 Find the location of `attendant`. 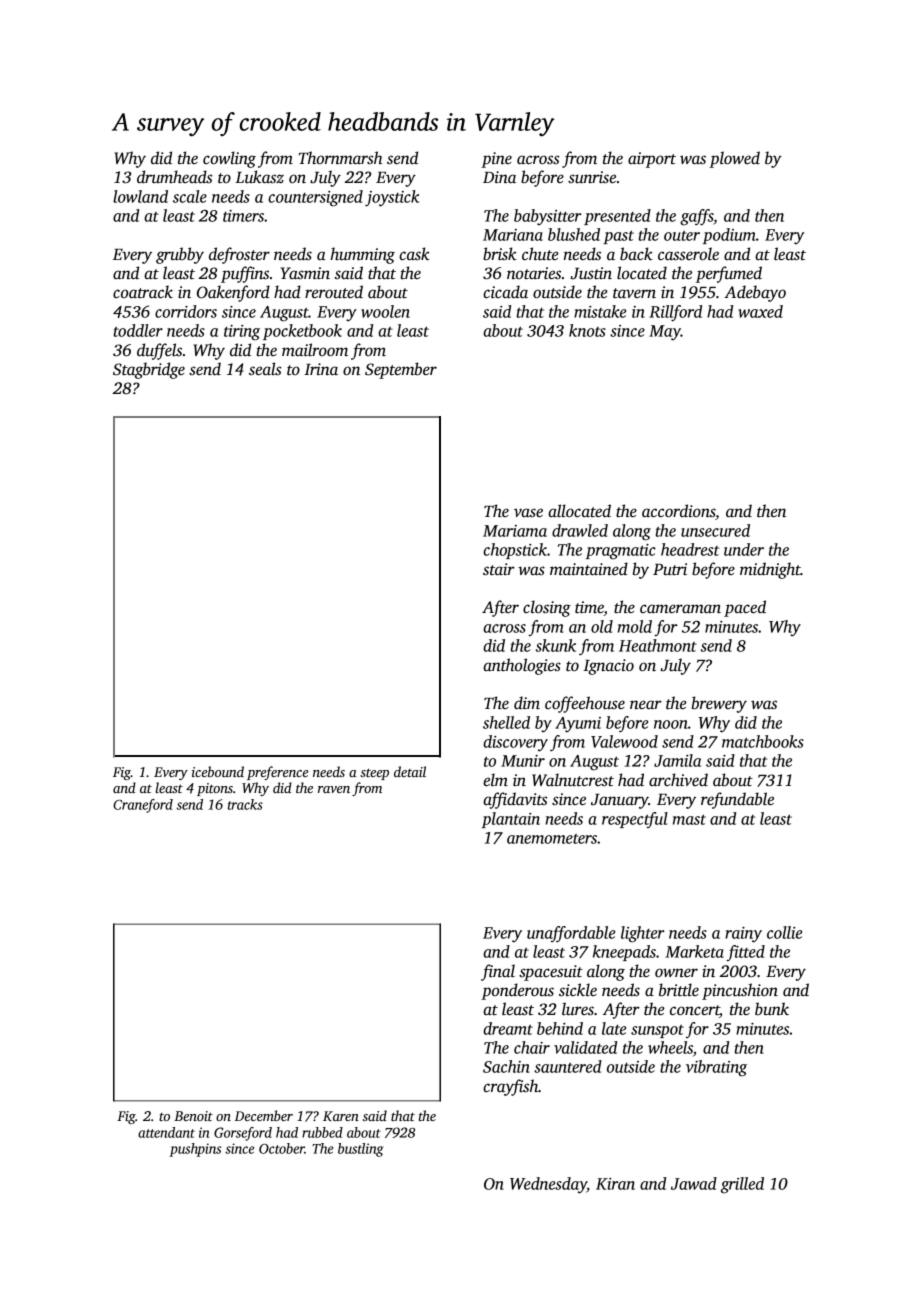

attendant is located at coordinates (166, 1132).
